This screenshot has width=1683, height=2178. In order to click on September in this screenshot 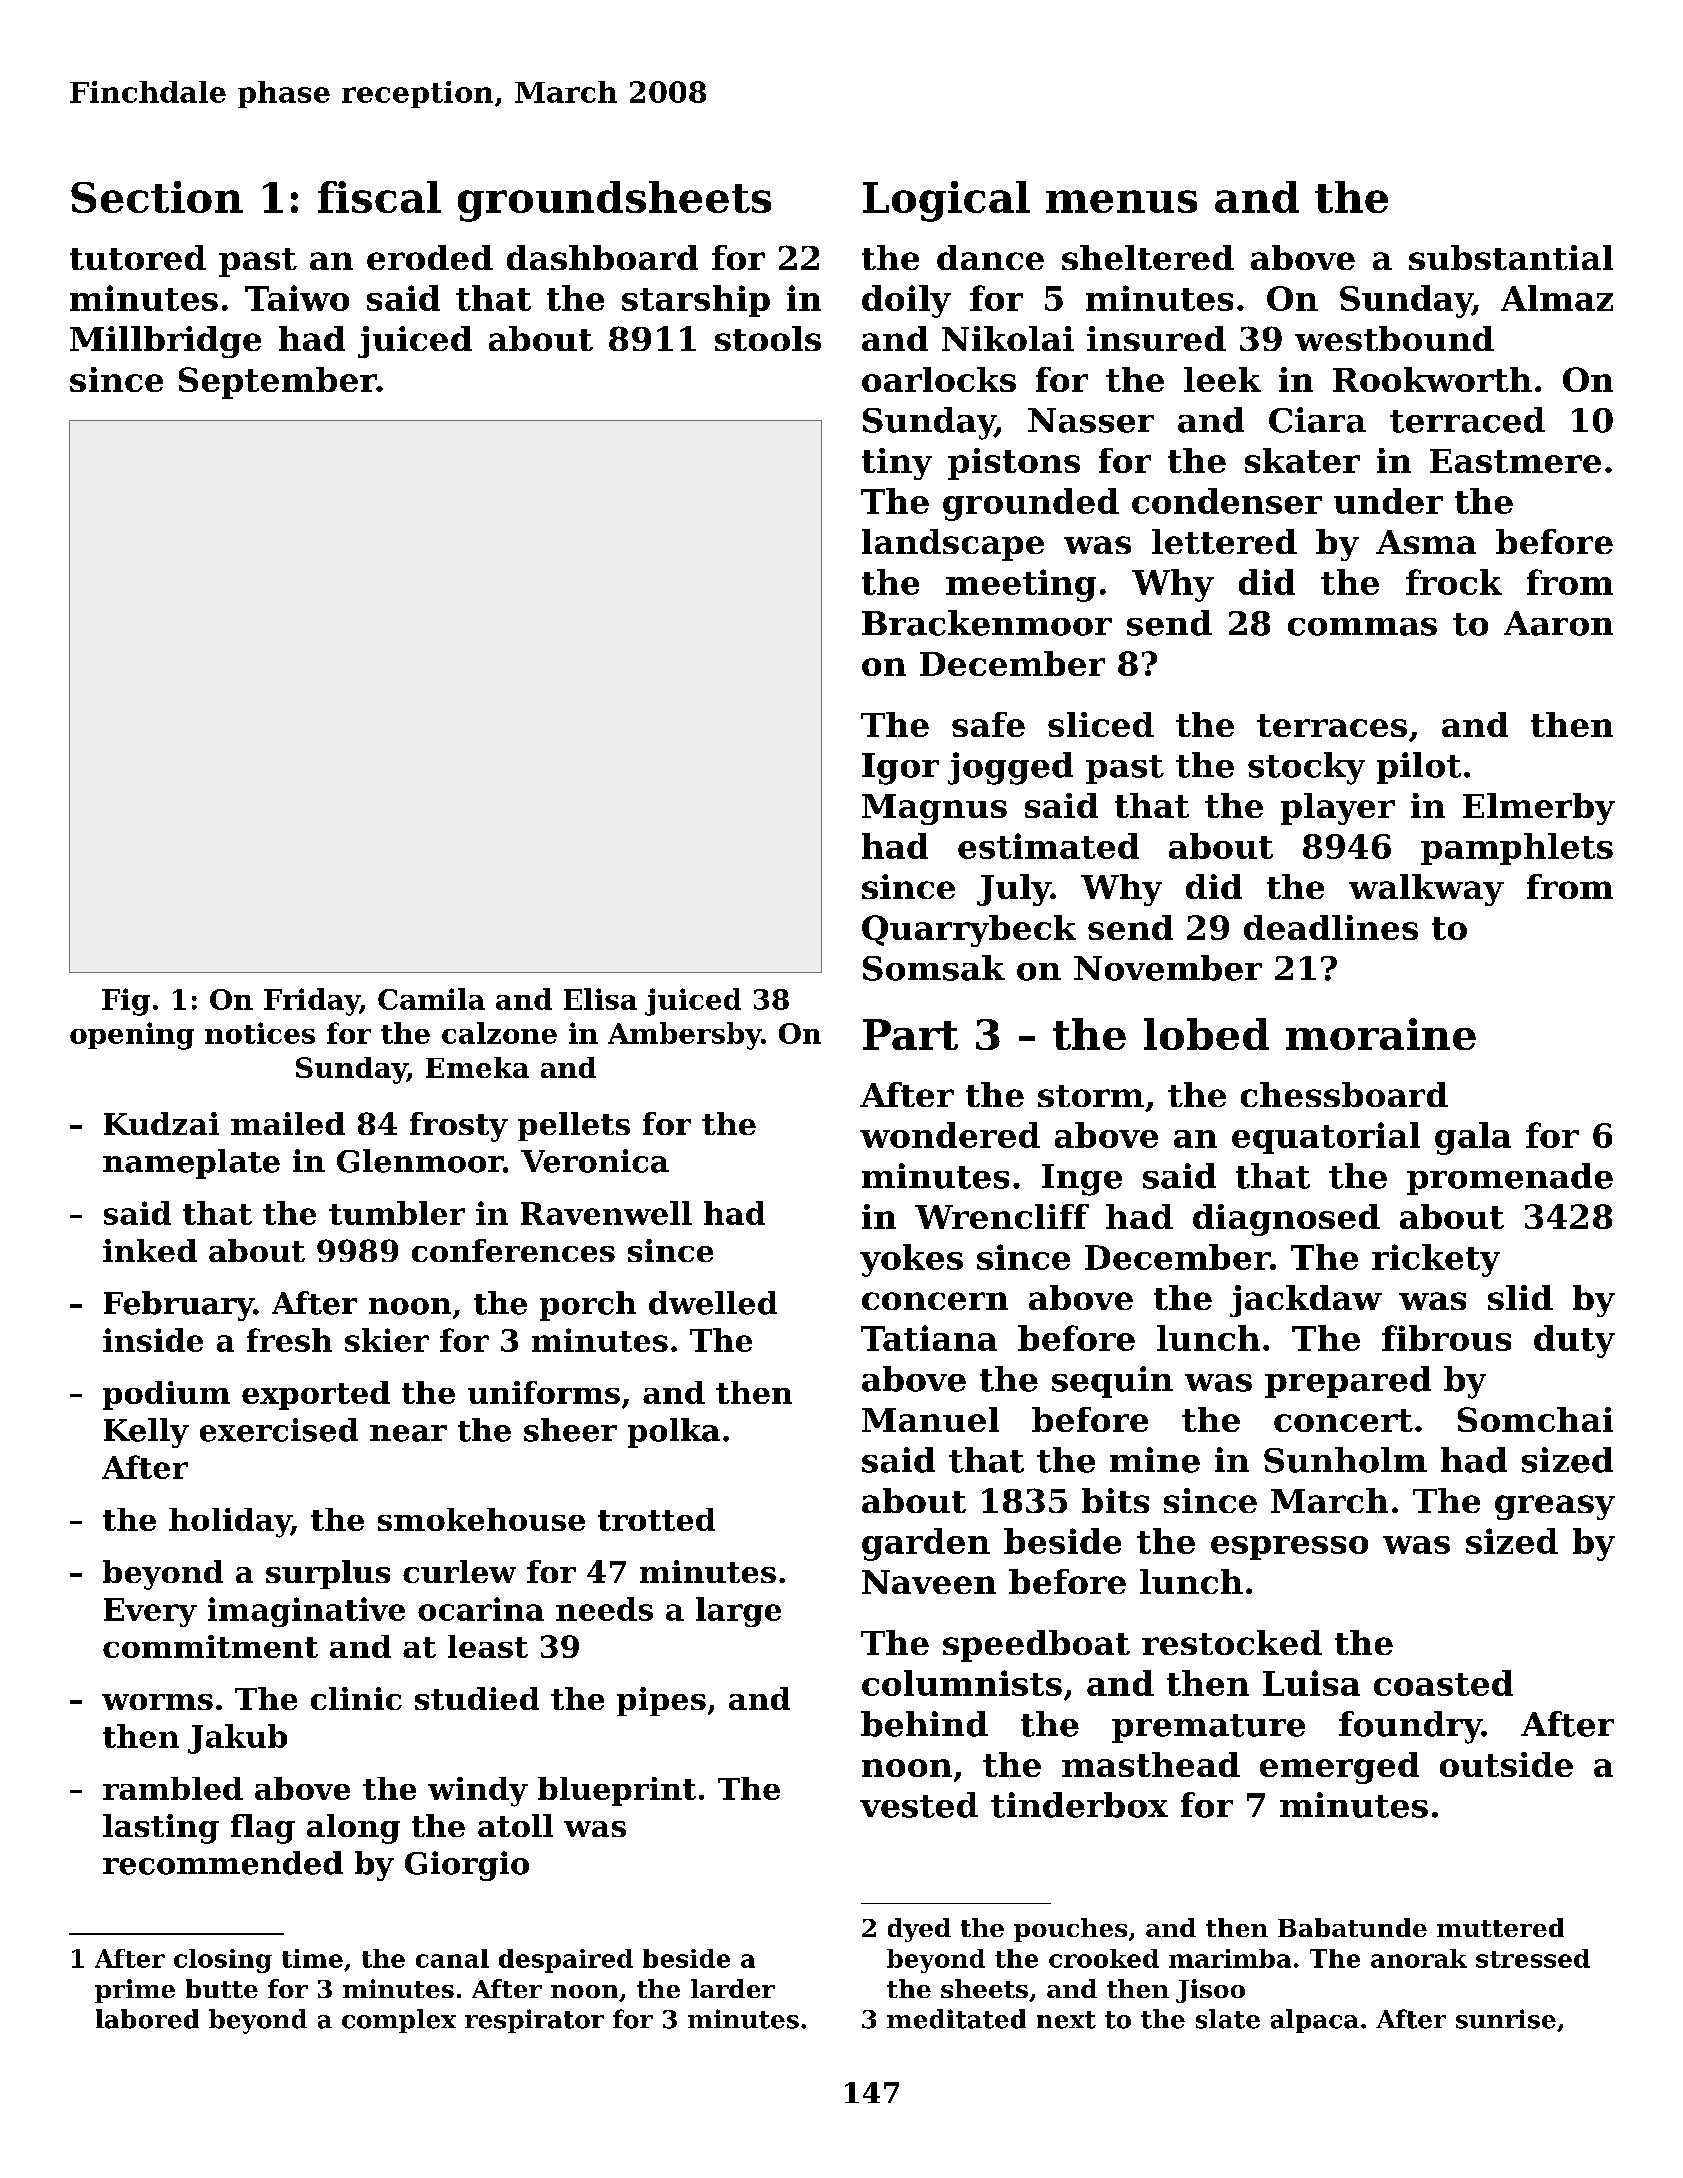, I will do `click(278, 383)`.
